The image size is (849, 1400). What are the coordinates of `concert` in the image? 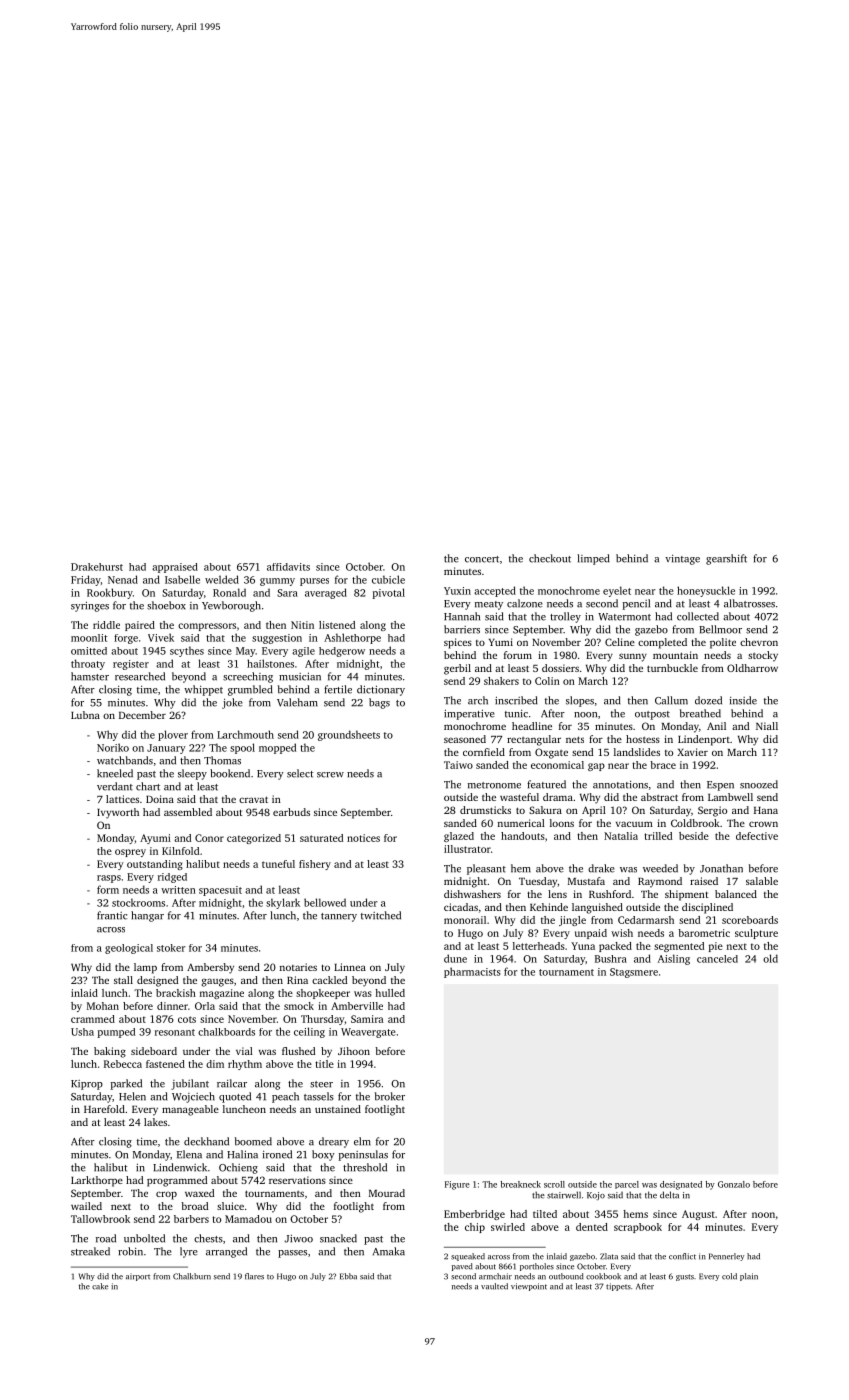 It's located at (482, 559).
